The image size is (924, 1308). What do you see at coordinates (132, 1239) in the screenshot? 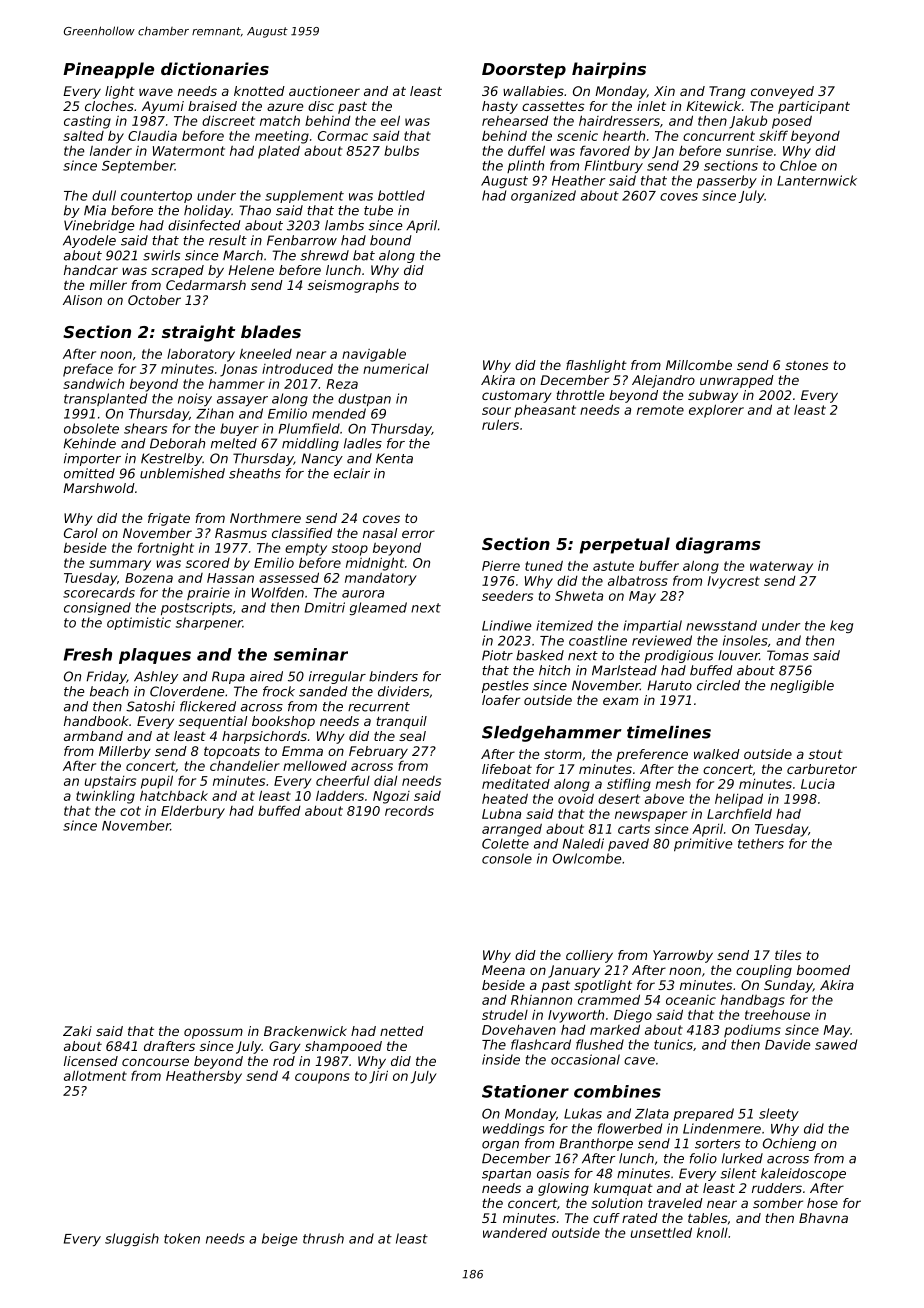
I see `sluggish` at bounding box center [132, 1239].
